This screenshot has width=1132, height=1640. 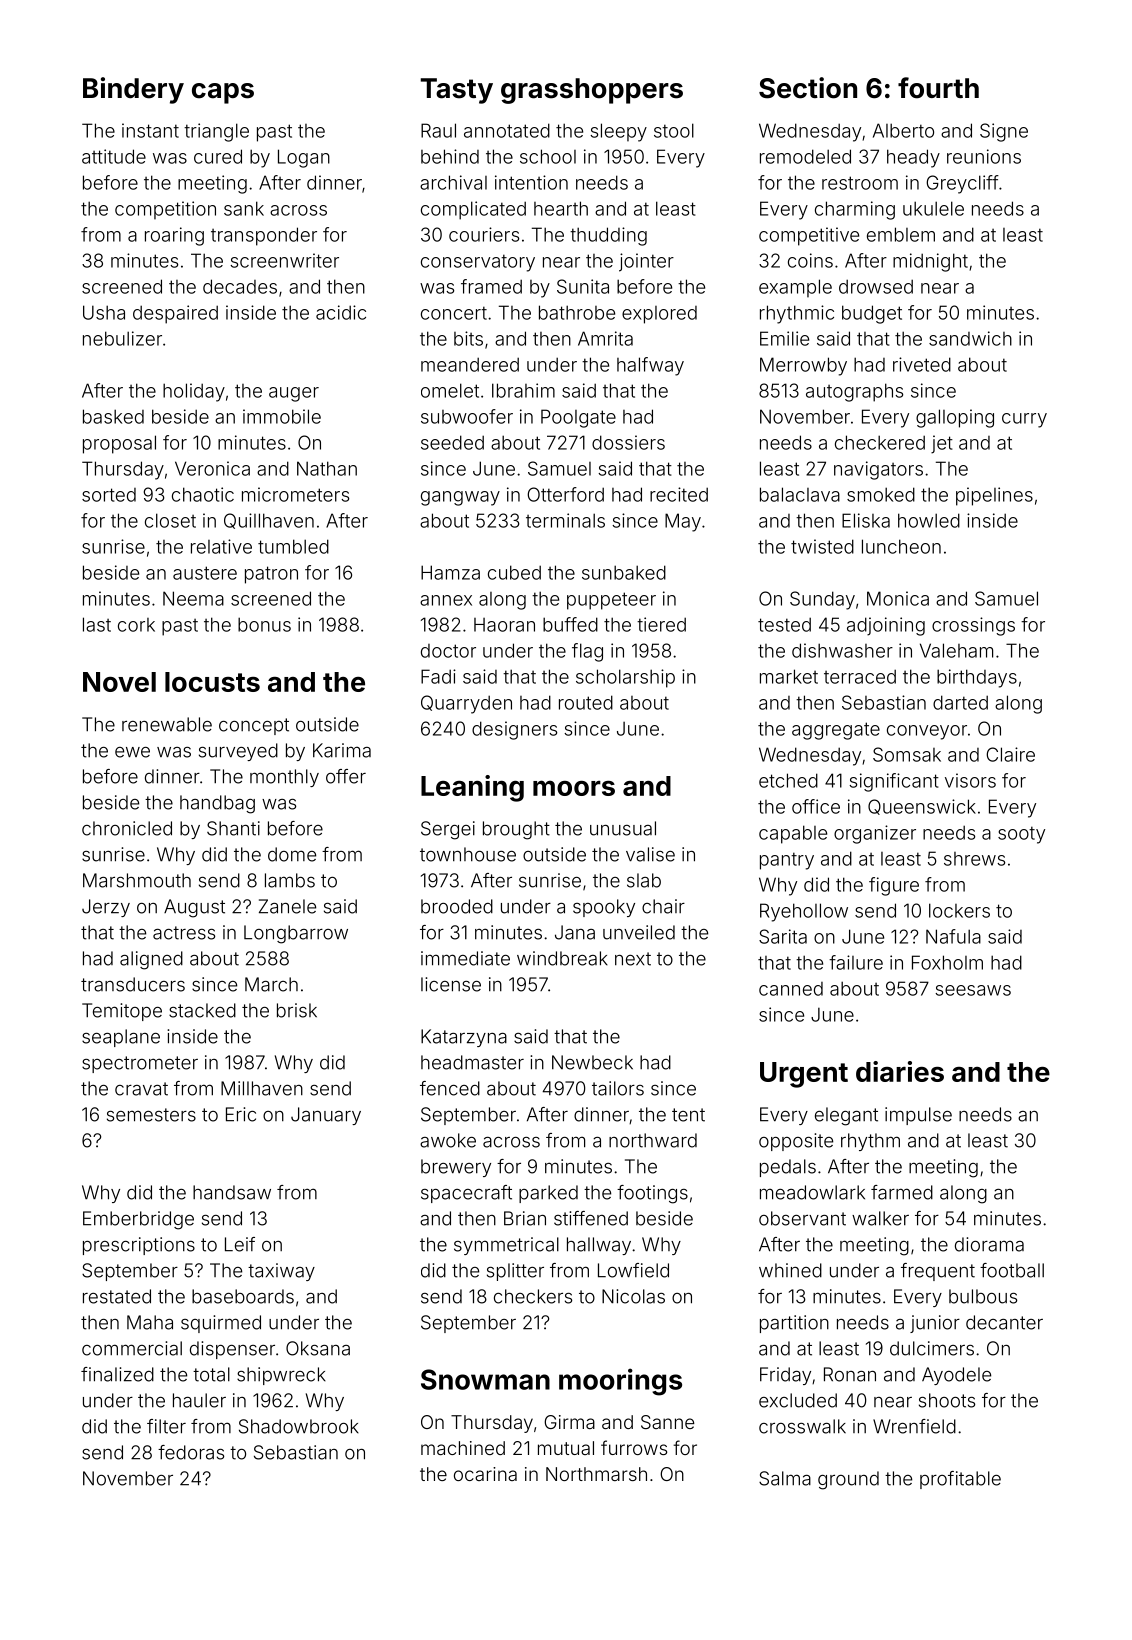 I want to click on fedoras, so click(x=191, y=1452).
